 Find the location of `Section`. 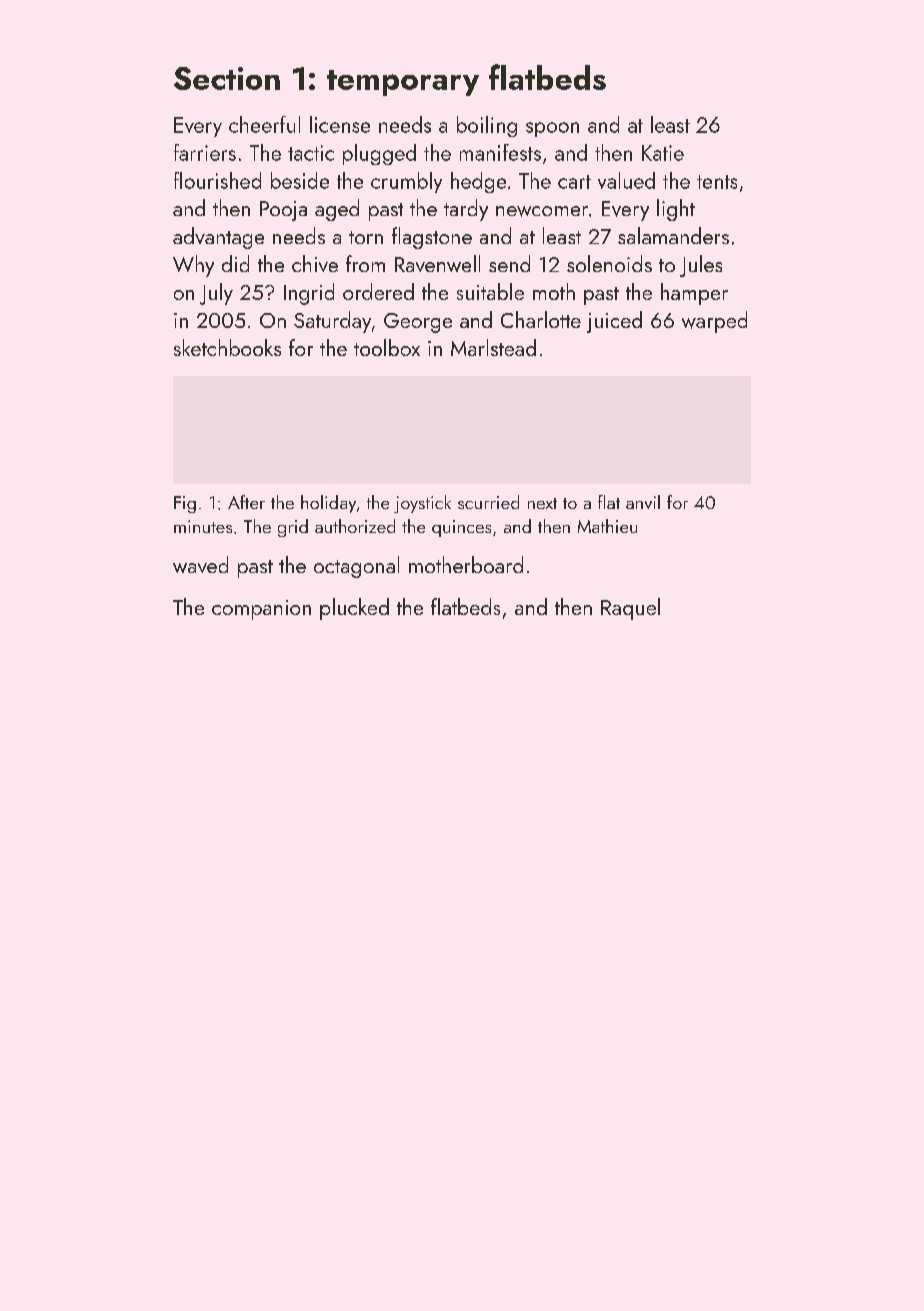

Section is located at coordinates (227, 78).
